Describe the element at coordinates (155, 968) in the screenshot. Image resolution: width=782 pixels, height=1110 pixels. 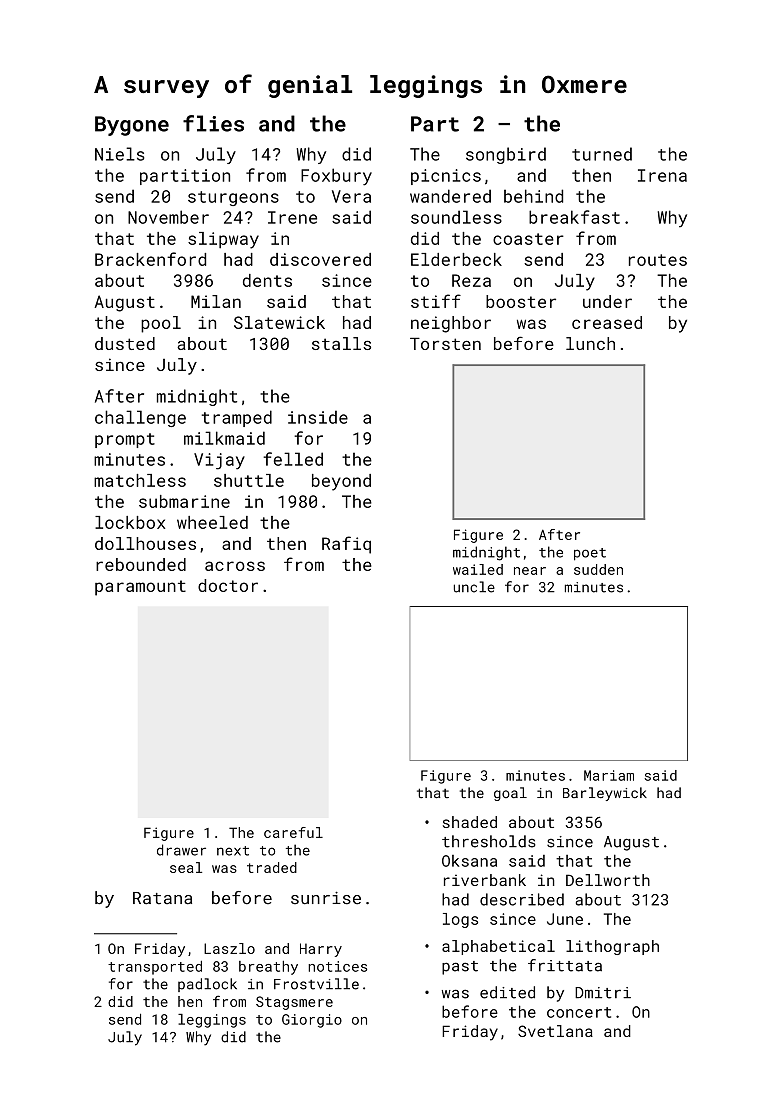
I see `transported` at that location.
